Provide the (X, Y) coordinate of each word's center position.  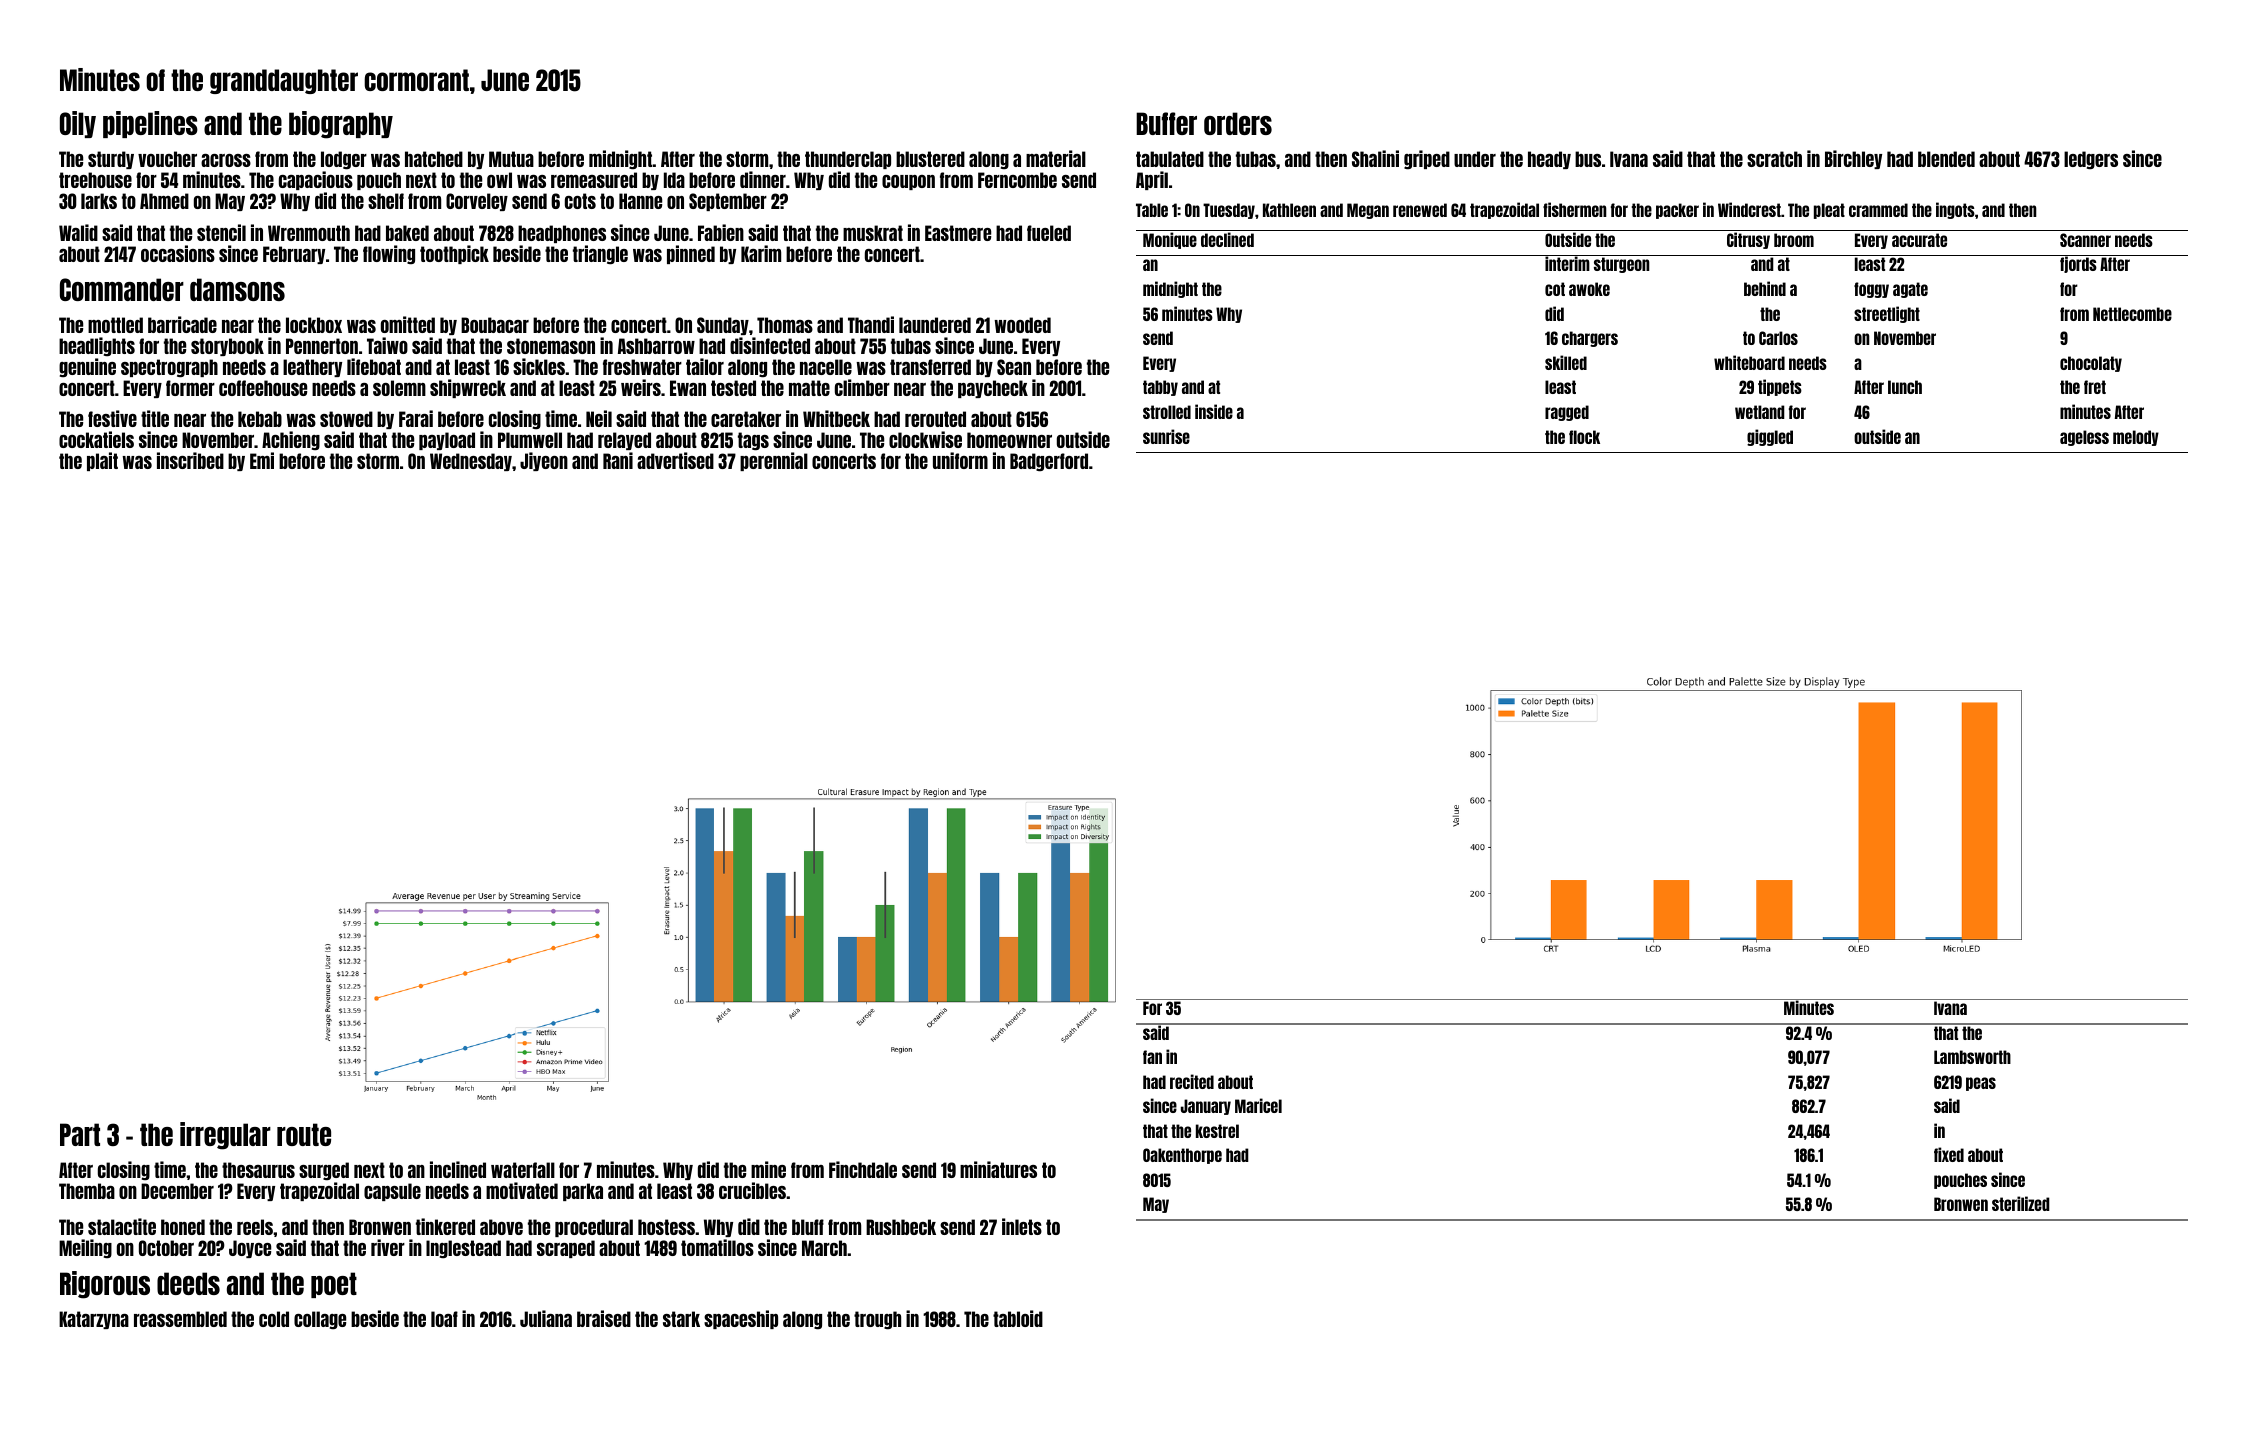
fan (1152, 1057)
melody (2136, 438)
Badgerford (1049, 462)
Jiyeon (544, 461)
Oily (78, 124)
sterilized (2021, 1203)
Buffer (1166, 123)
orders (1238, 123)
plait (102, 461)
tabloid (1018, 1318)
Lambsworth (1972, 1057)
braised (604, 1318)
